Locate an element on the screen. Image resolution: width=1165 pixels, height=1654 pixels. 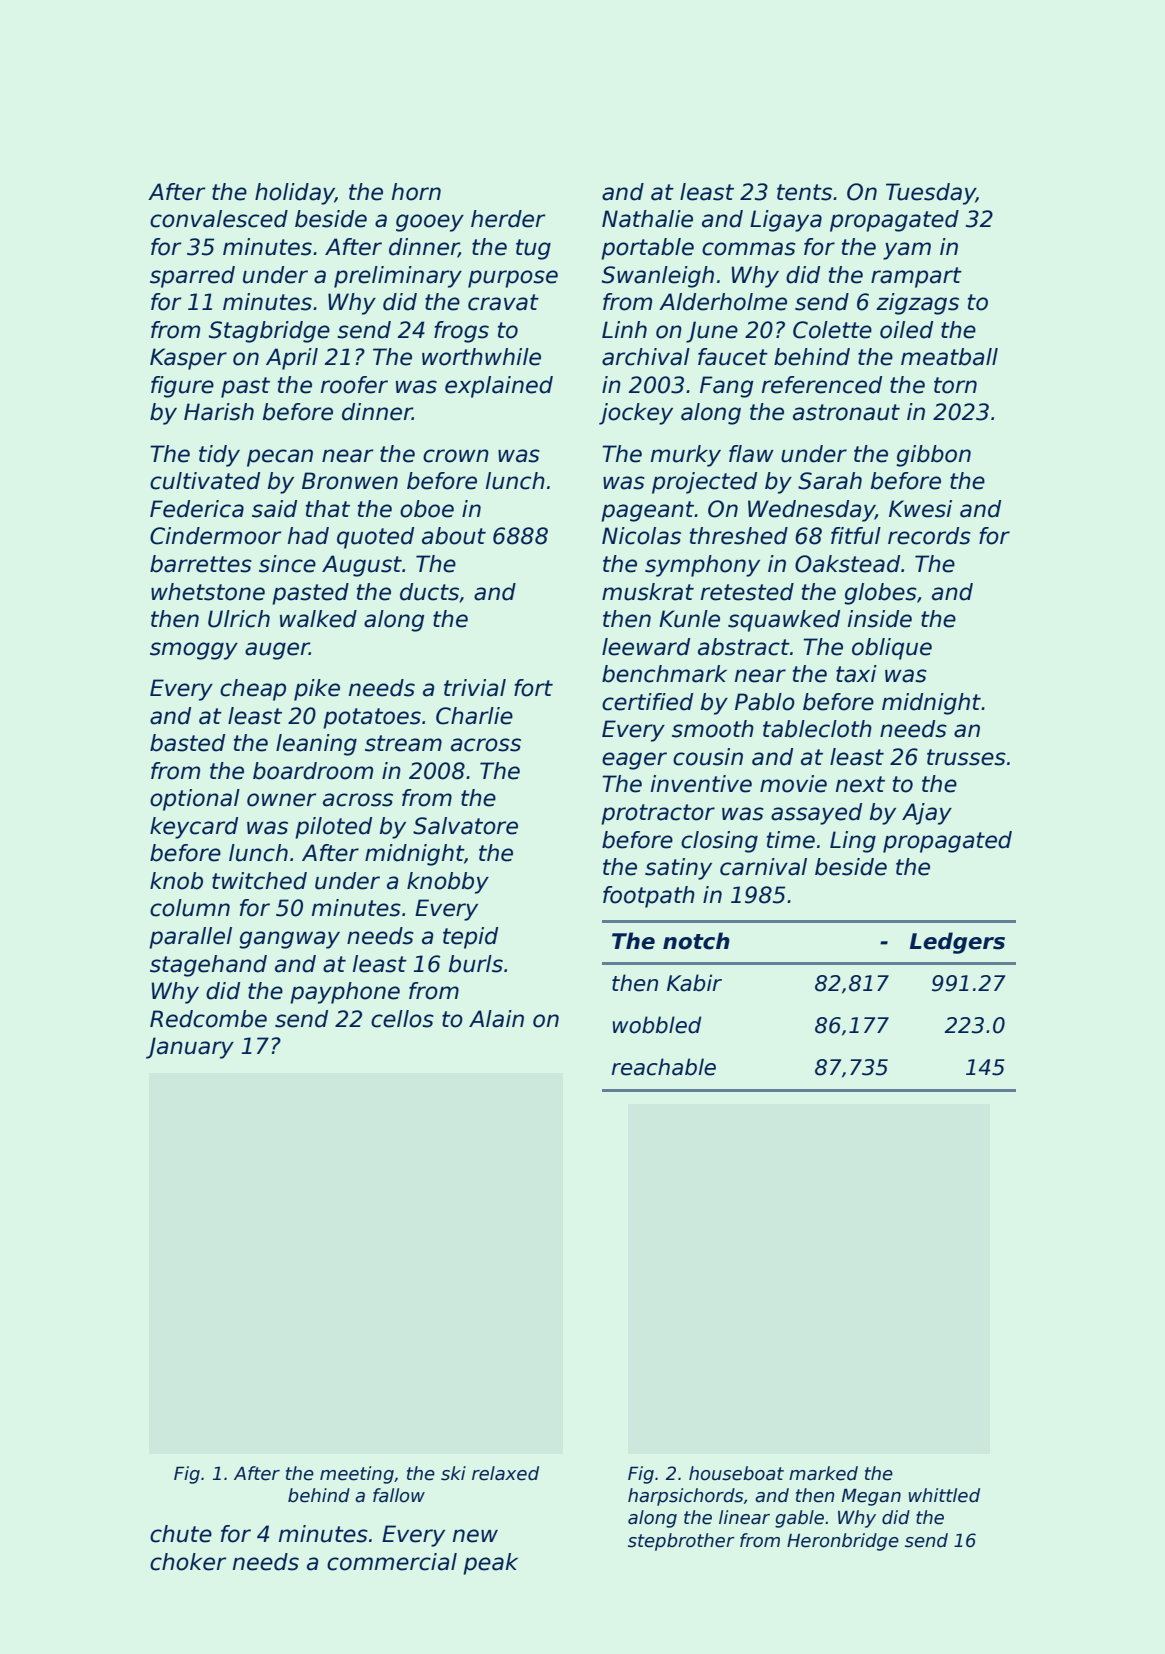
reachable is located at coordinates (663, 1067).
